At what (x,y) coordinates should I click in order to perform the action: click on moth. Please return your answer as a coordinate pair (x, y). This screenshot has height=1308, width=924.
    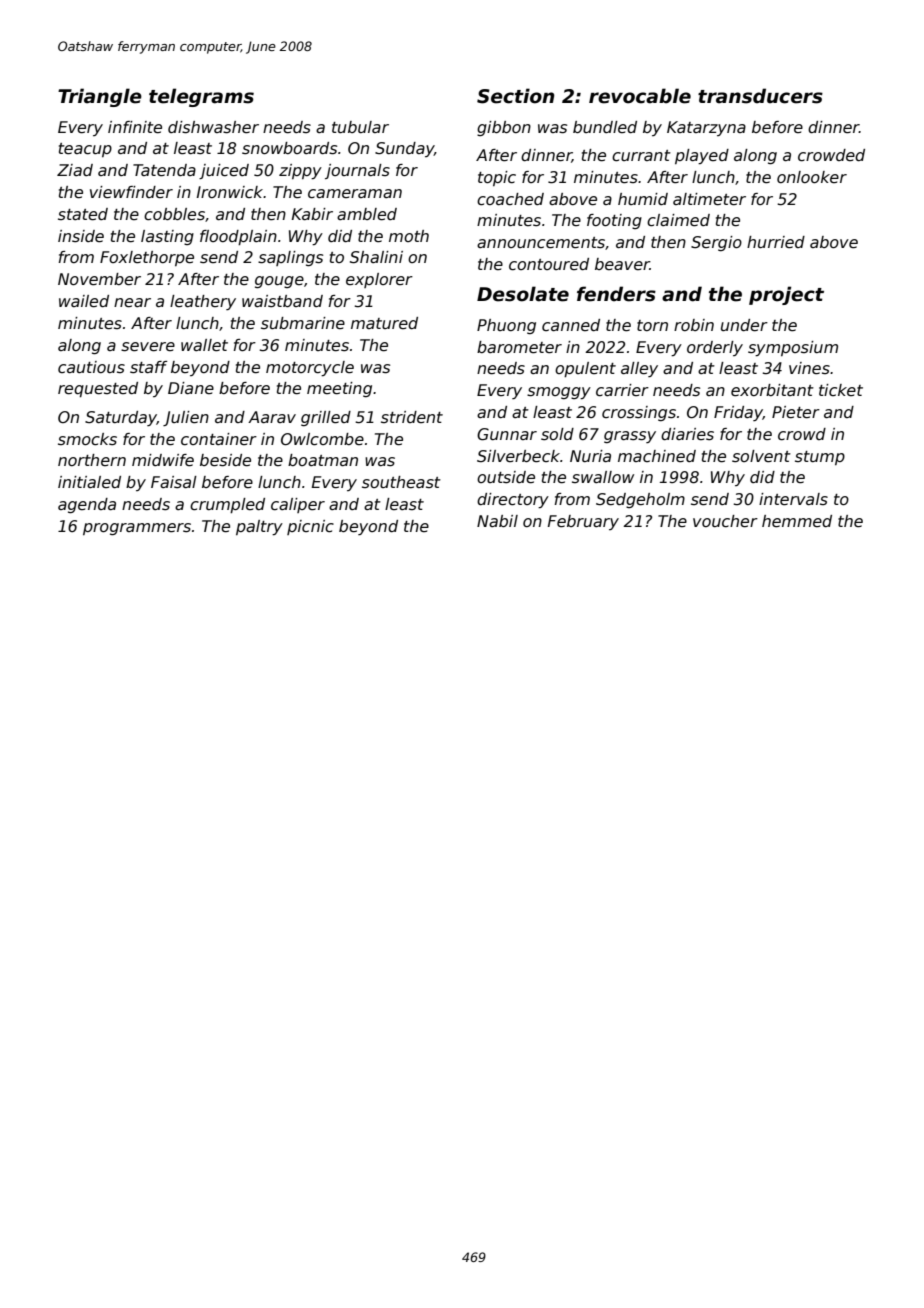
    Looking at the image, I should click on (409, 236).
